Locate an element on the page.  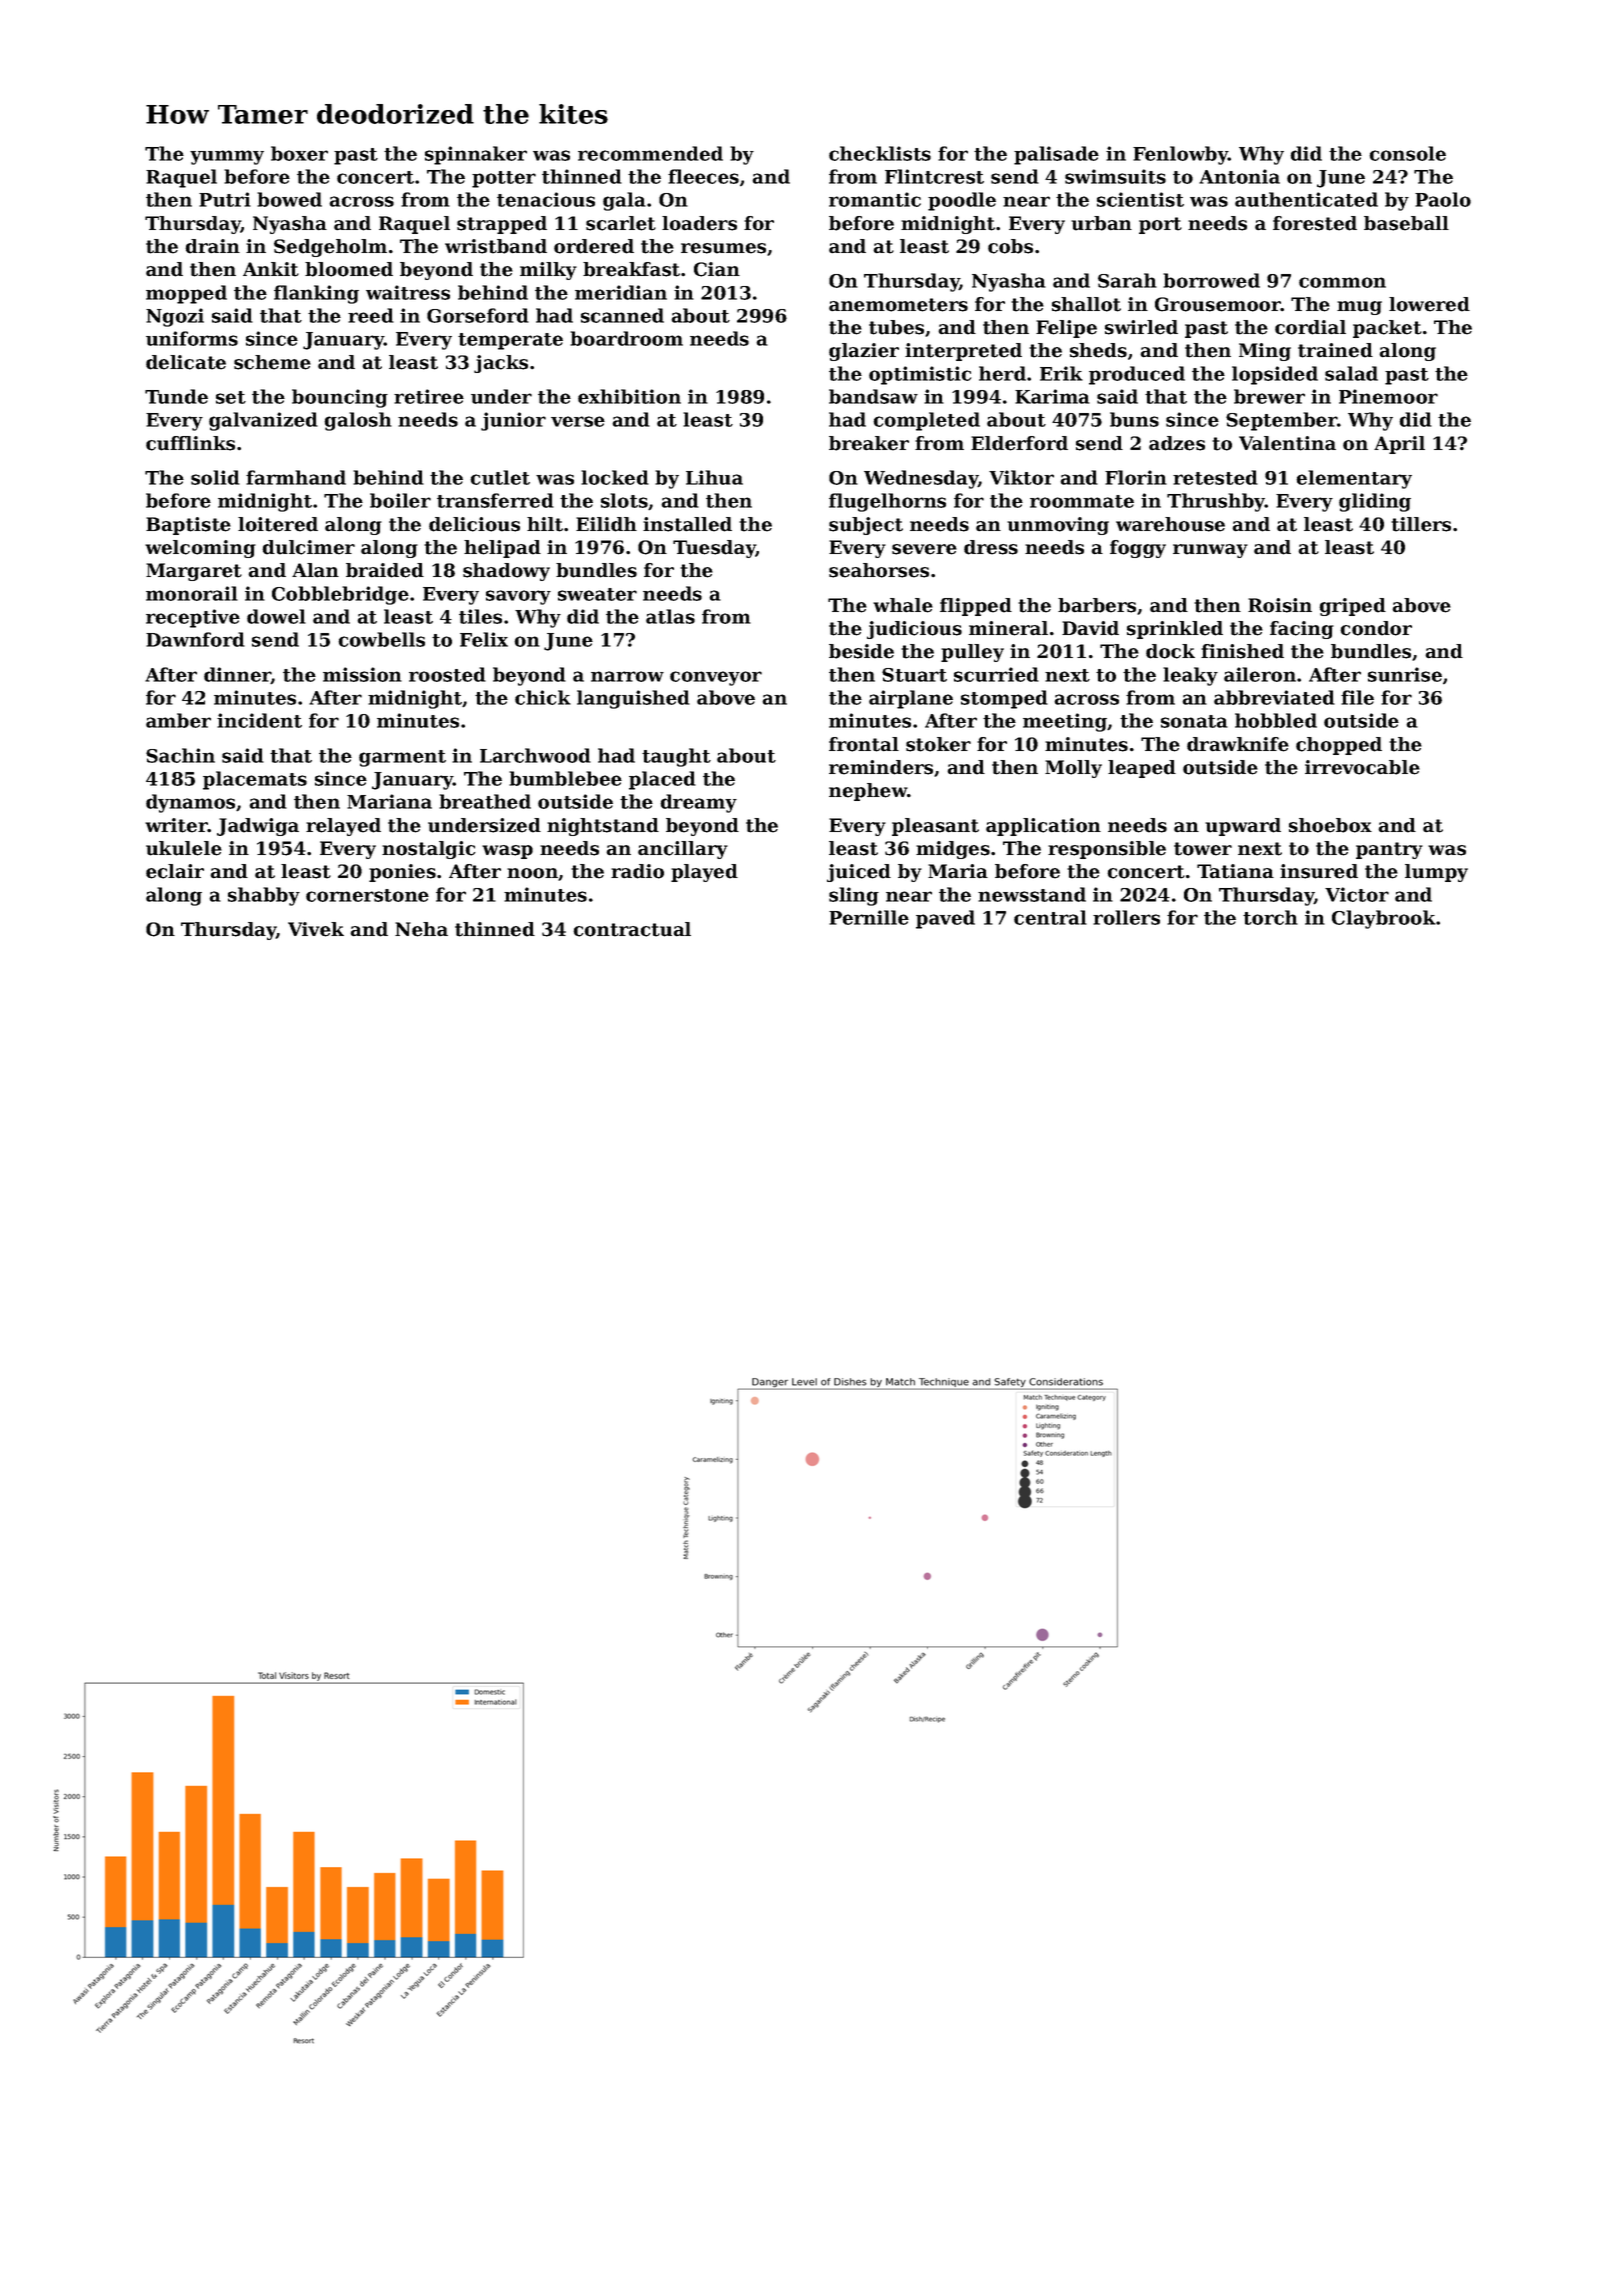
facing is located at coordinates (1302, 630).
